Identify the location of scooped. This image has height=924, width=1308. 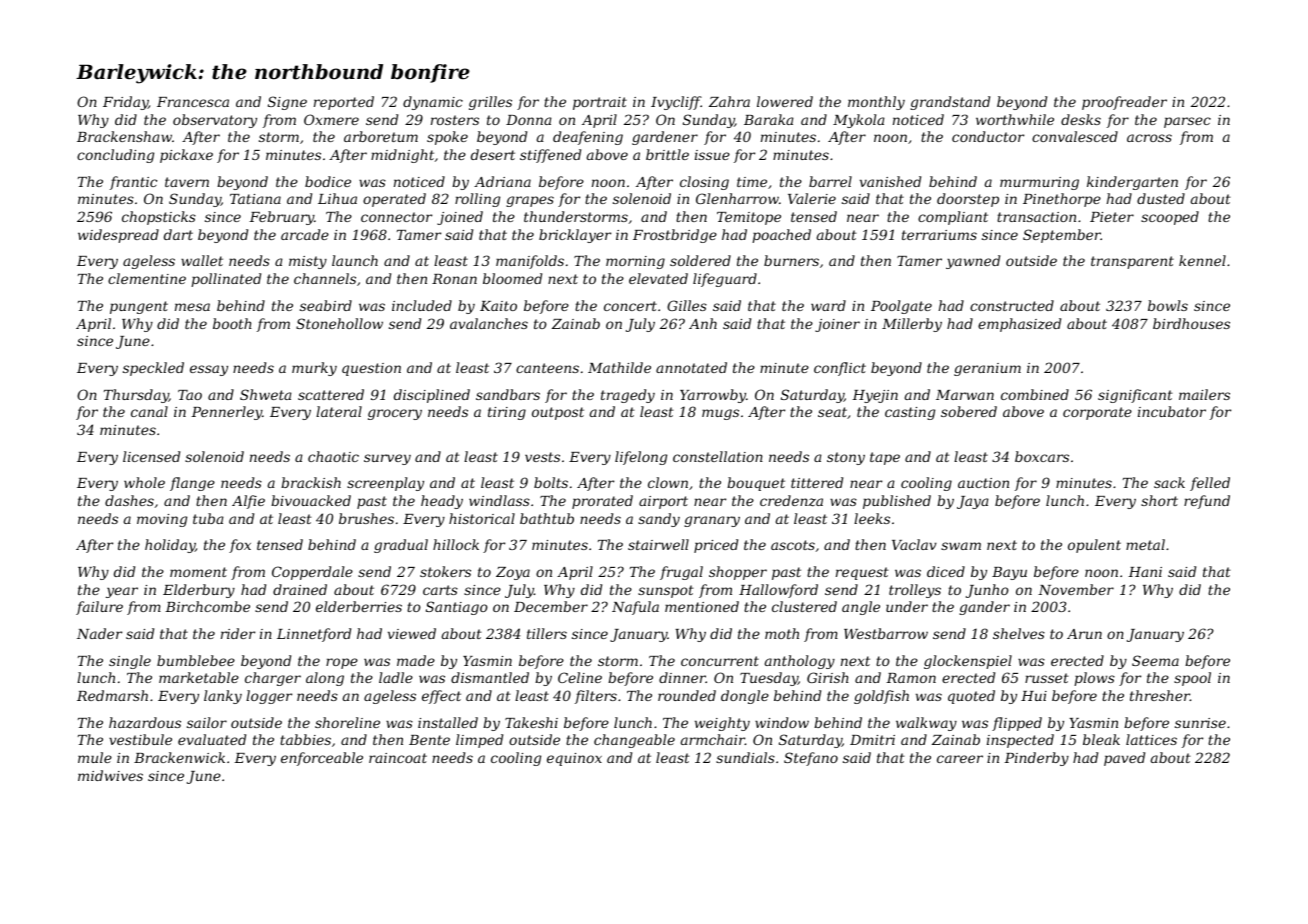
(1170, 218).
